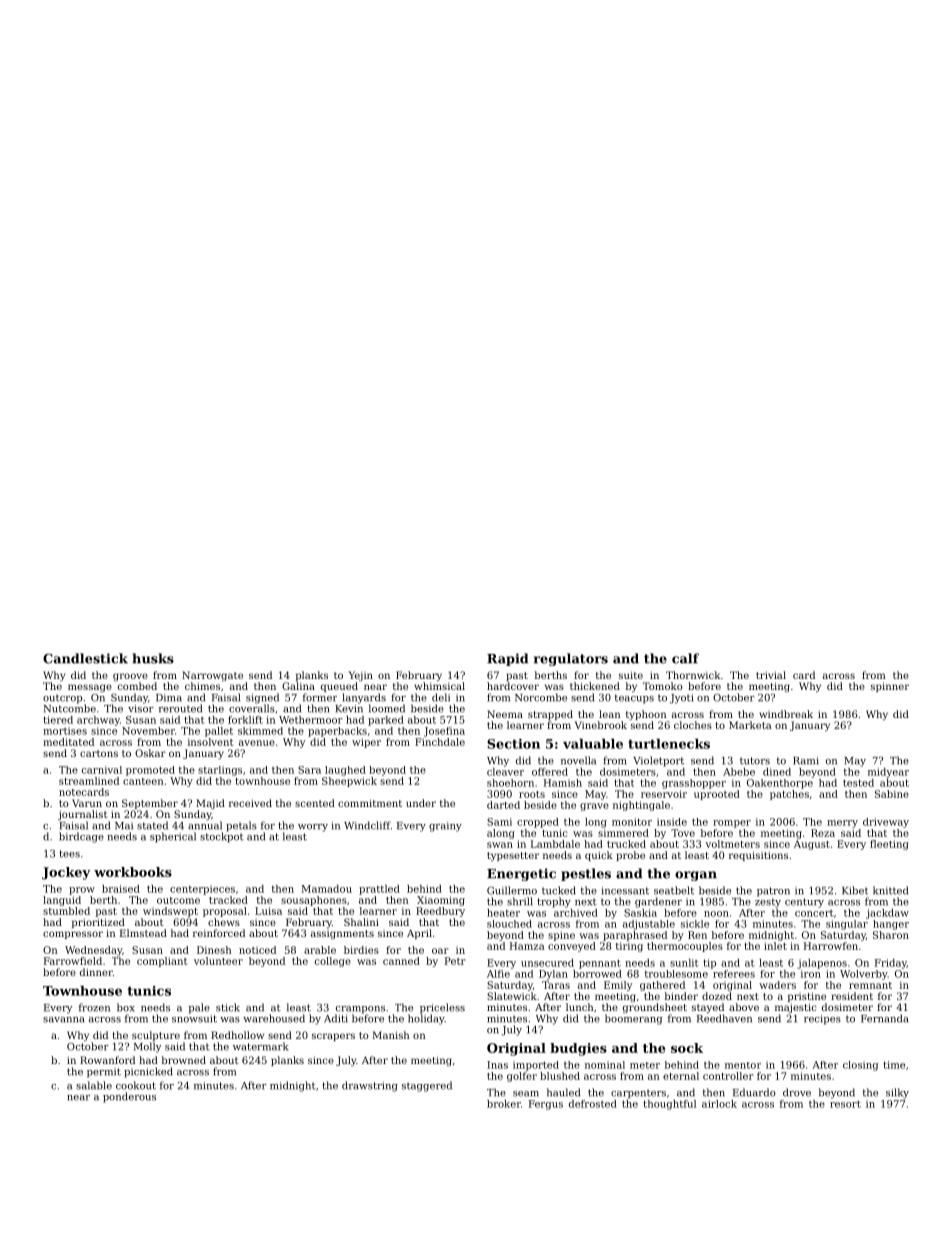  Describe the element at coordinates (732, 824) in the document. I see `romper` at that location.
